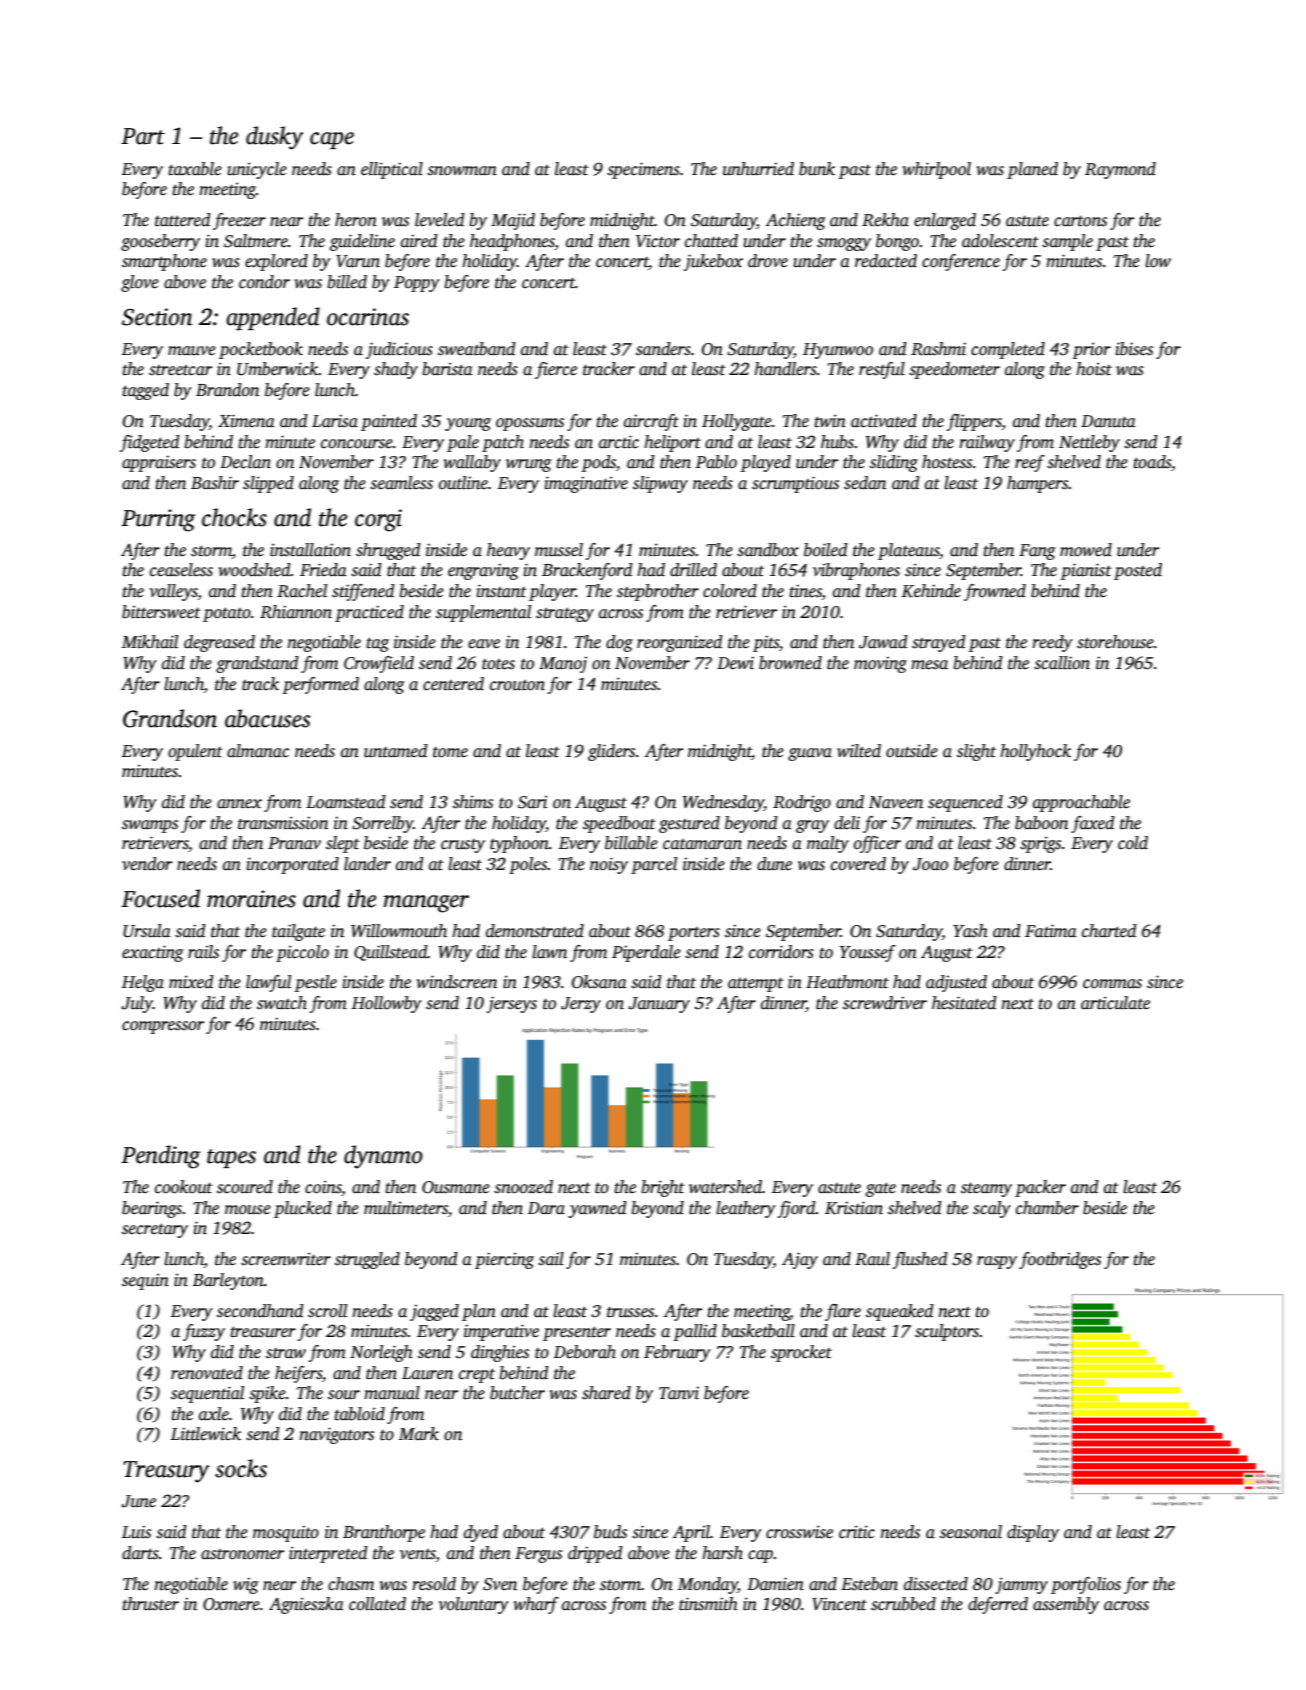 The height and width of the screenshot is (1690, 1306). What do you see at coordinates (306, 1605) in the screenshot?
I see `Agnieszka` at bounding box center [306, 1605].
